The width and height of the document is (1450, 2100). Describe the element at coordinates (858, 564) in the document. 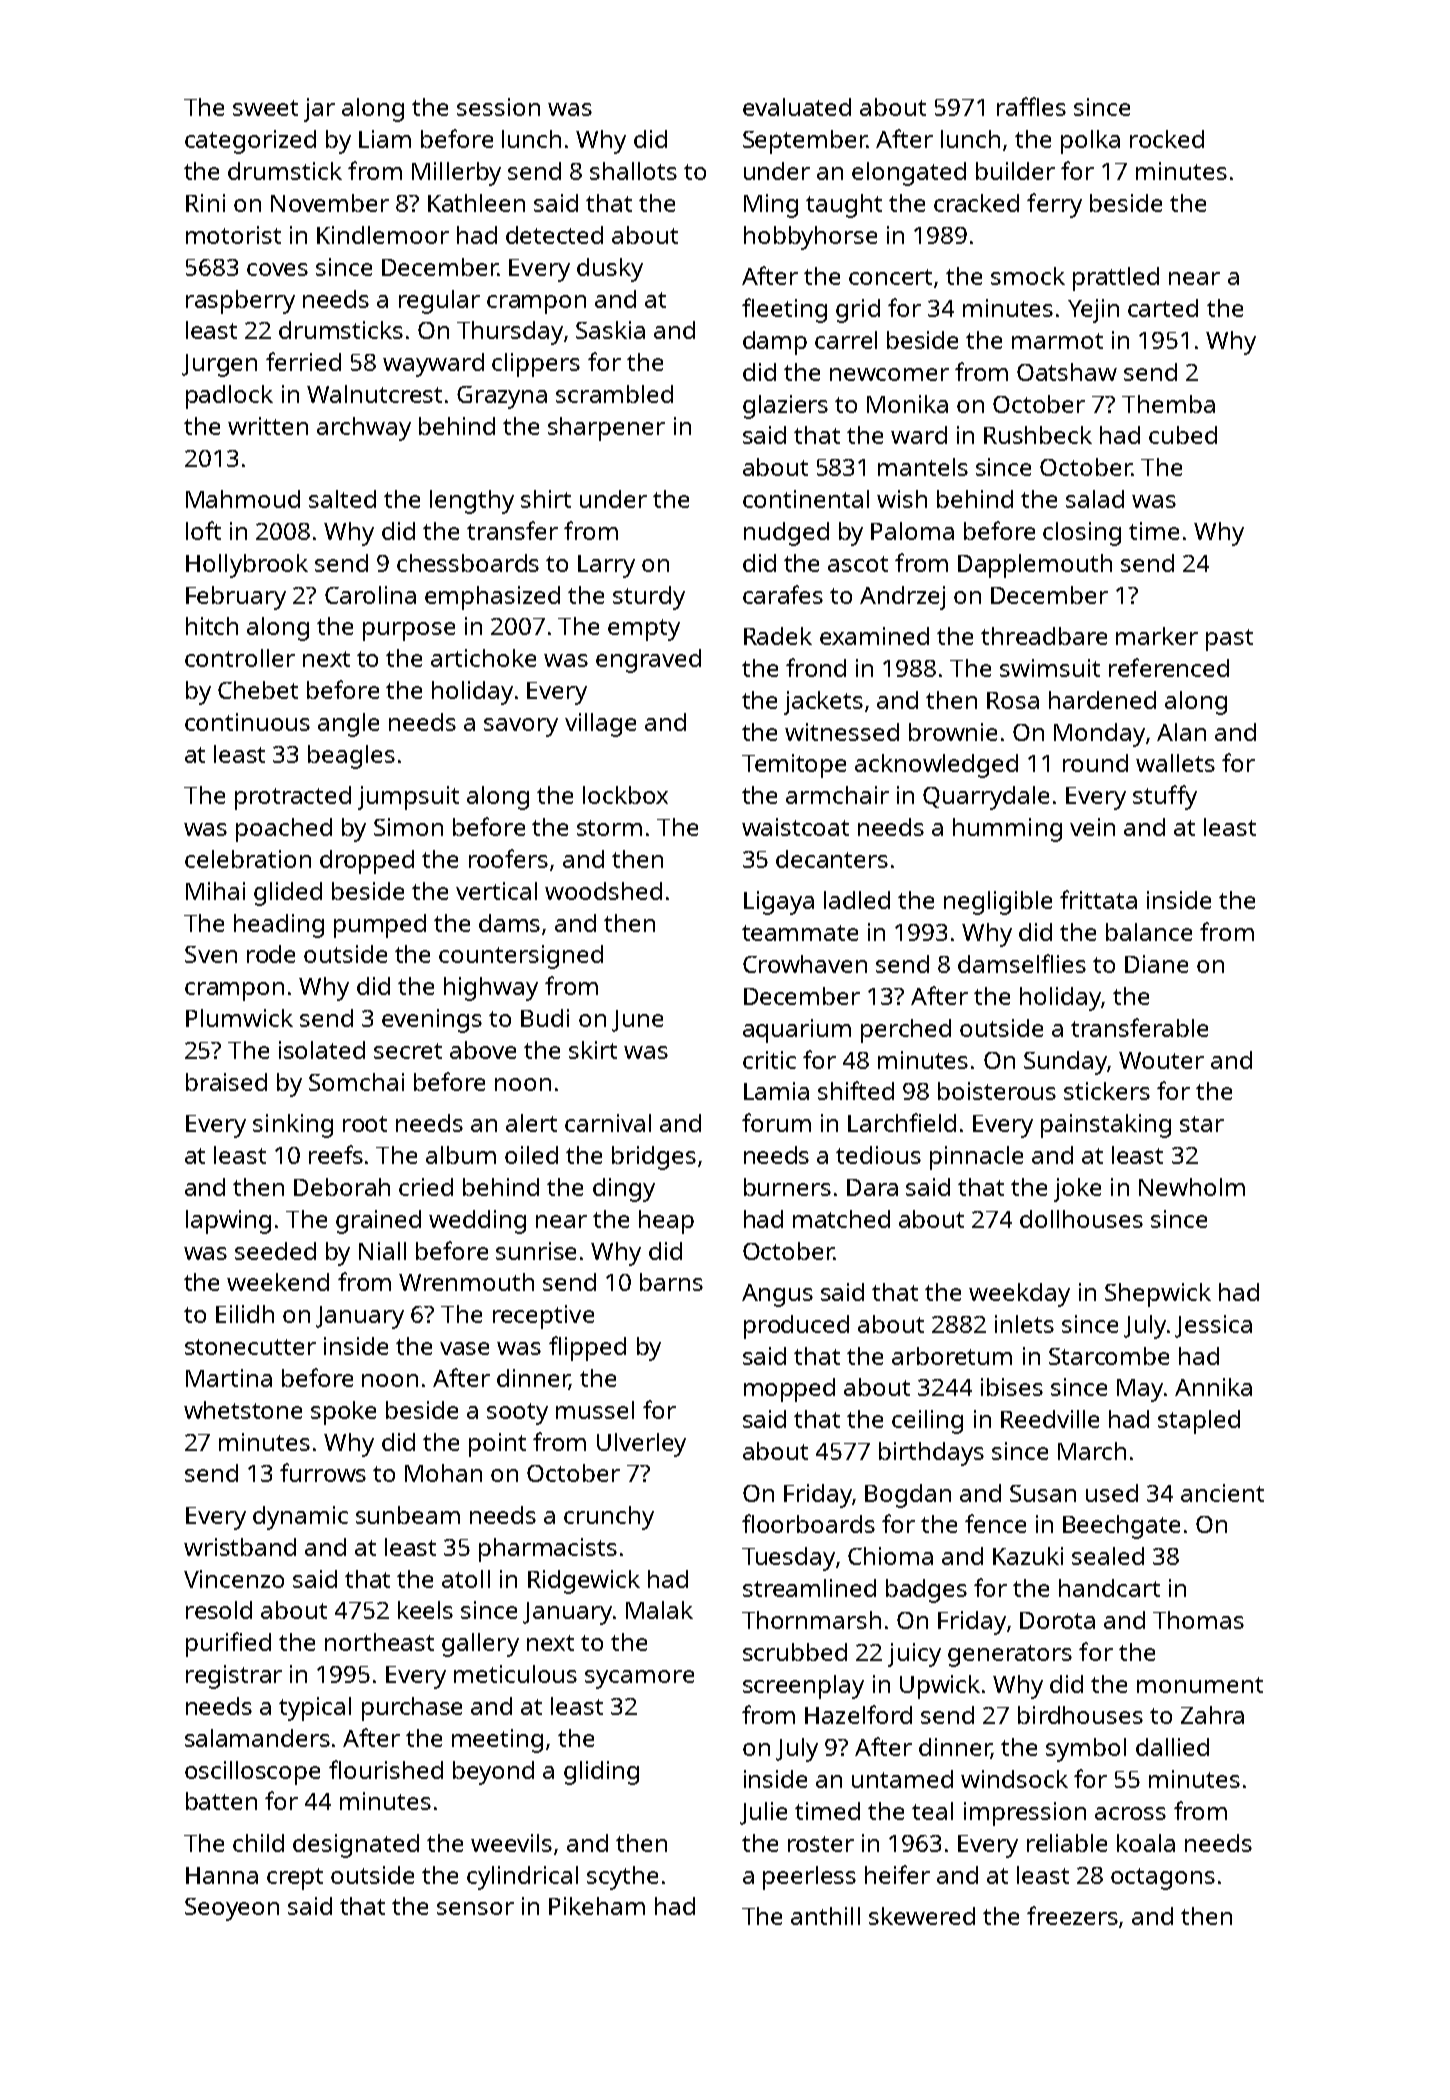

I see `ascot` at that location.
